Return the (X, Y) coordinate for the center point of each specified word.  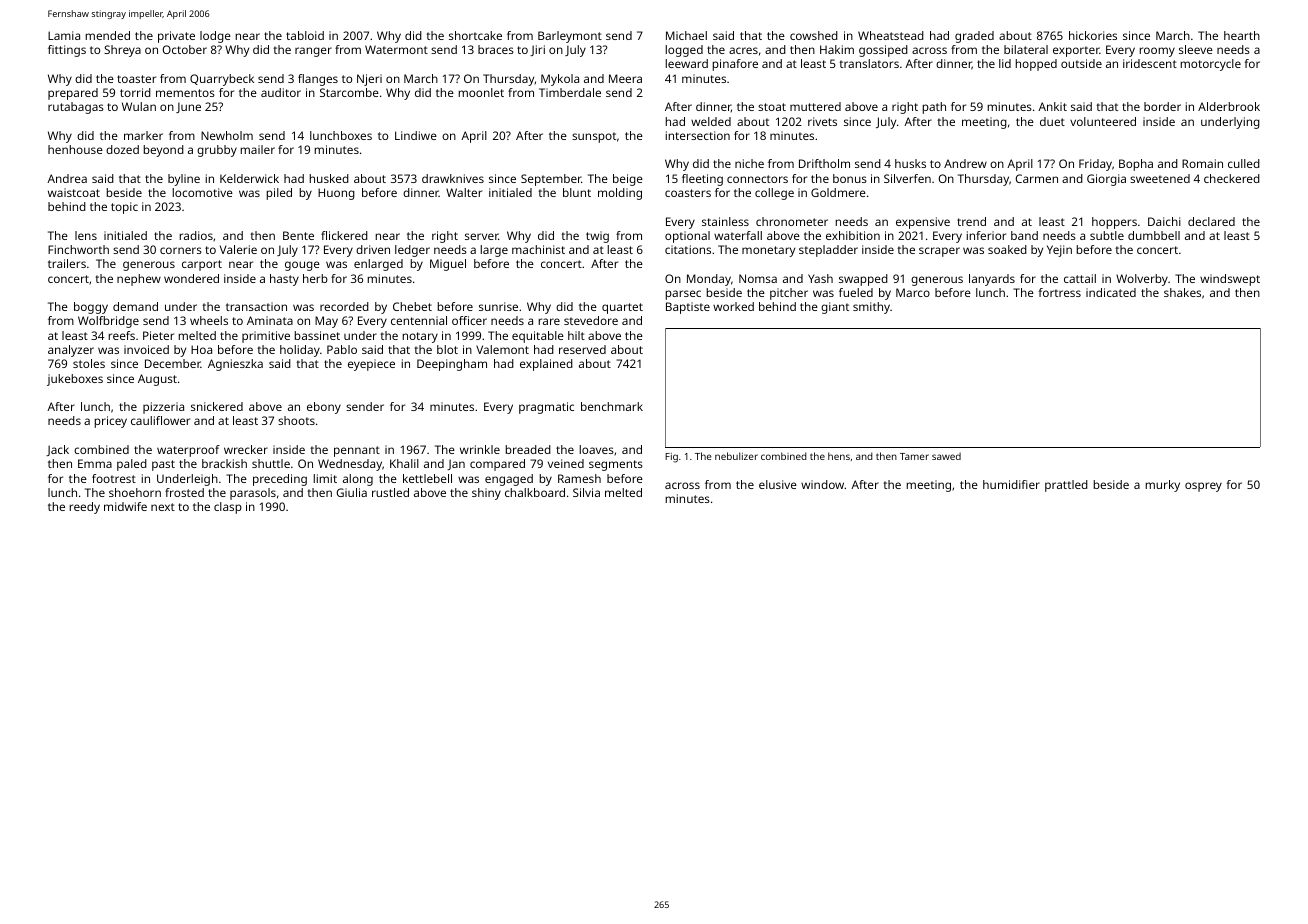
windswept (1230, 280)
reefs (121, 335)
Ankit (1052, 106)
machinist (538, 249)
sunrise (498, 306)
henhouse (75, 149)
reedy (84, 508)
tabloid (305, 35)
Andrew (965, 163)
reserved (582, 349)
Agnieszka (235, 365)
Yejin (1059, 251)
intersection (697, 135)
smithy (871, 308)
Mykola (560, 80)
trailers (67, 263)
